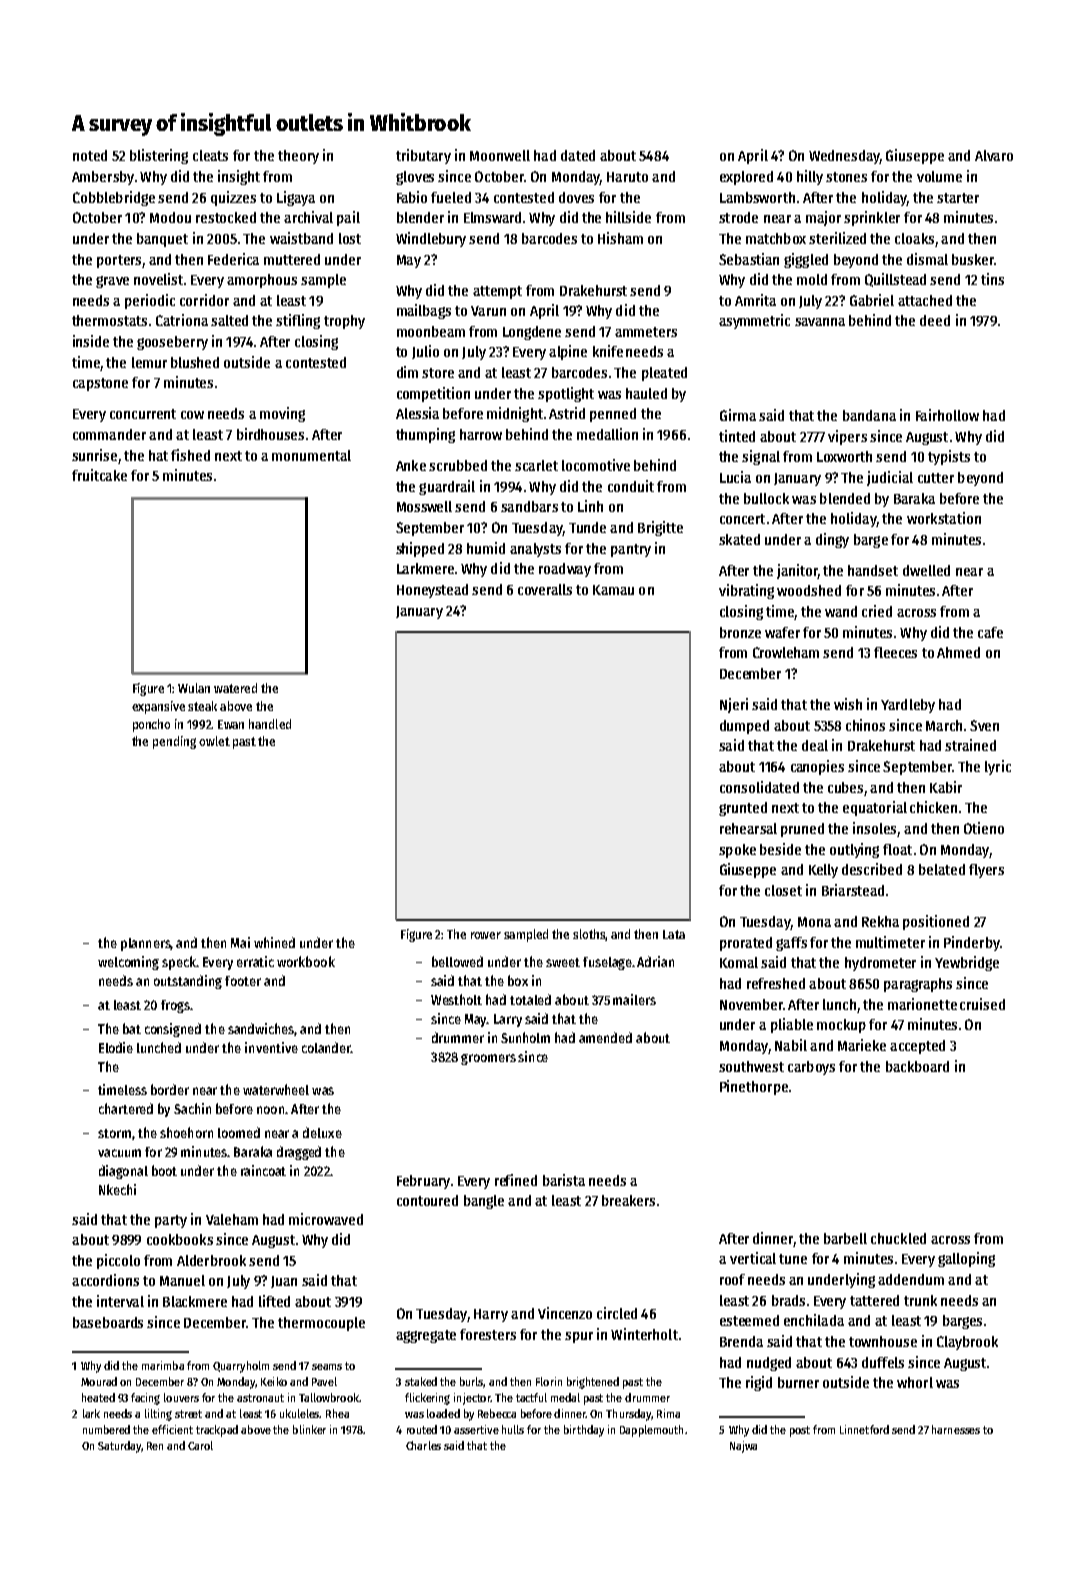 This screenshot has width=1086, height=1572. I want to click on breakers, so click(628, 1200).
